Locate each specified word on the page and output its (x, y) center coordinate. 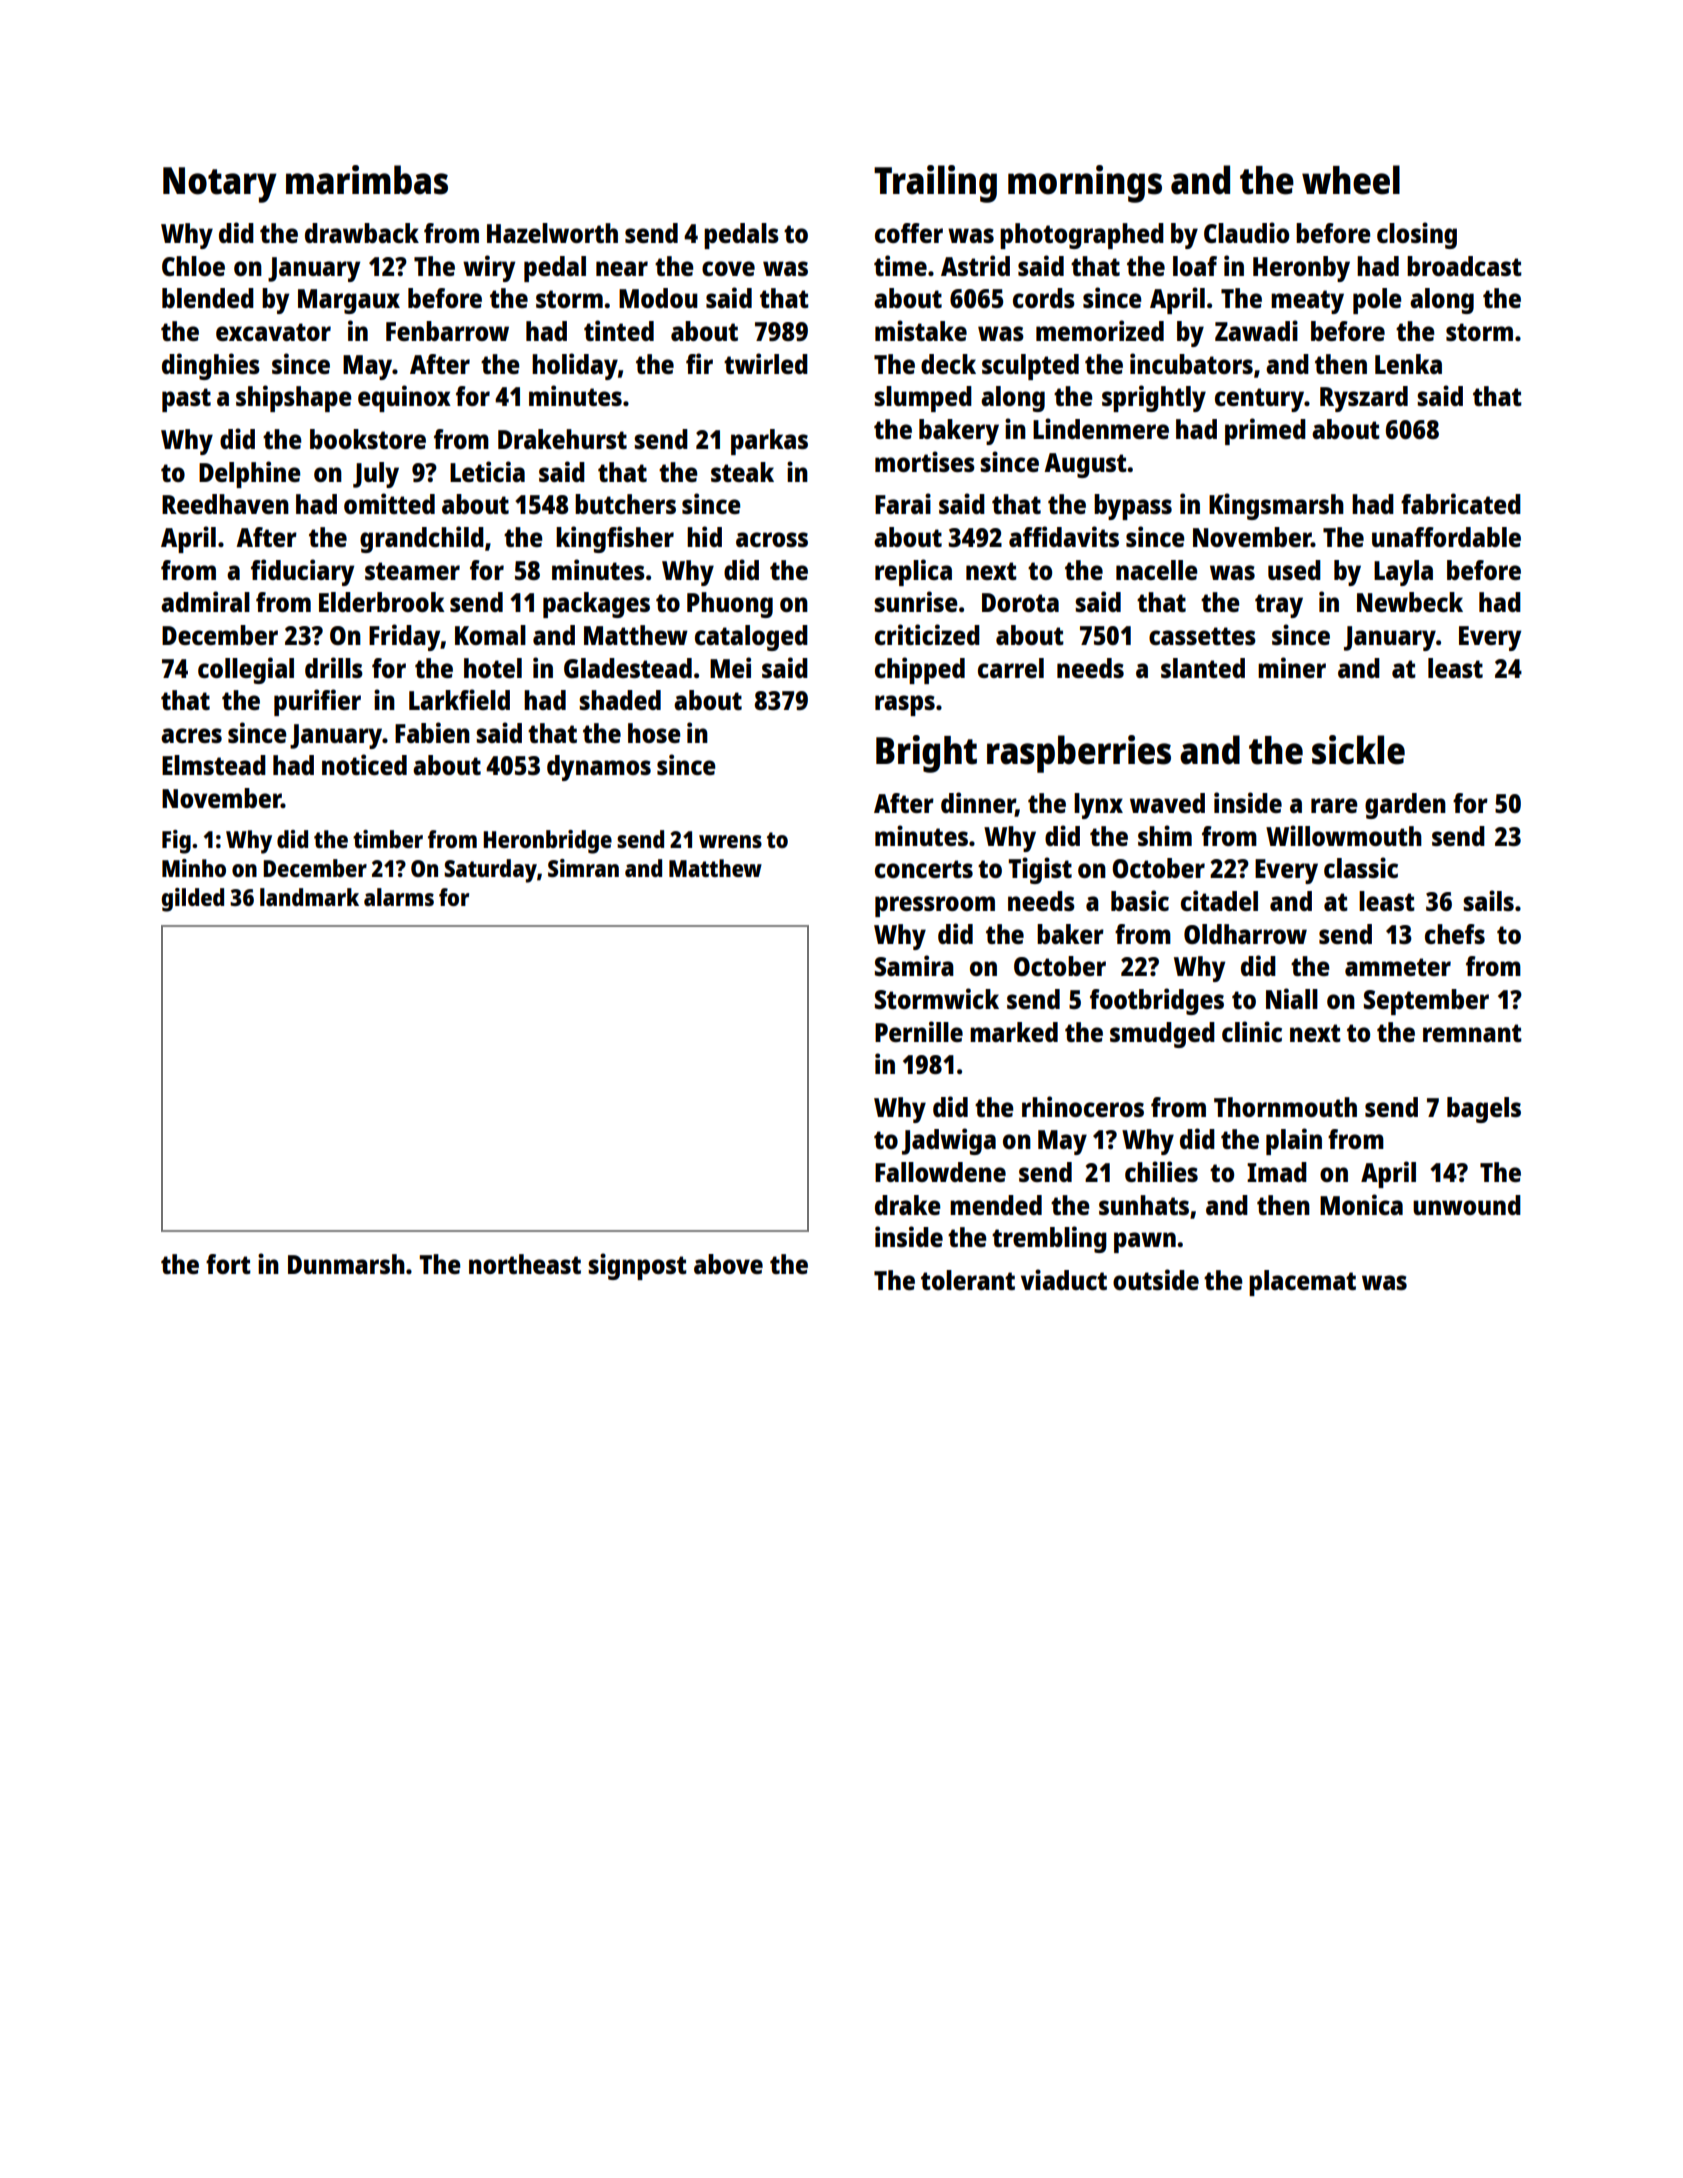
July (376, 475)
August (1085, 465)
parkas (769, 442)
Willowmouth (1344, 835)
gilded (192, 900)
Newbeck (1410, 602)
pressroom (935, 906)
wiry (489, 268)
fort (228, 1264)
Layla (1403, 573)
